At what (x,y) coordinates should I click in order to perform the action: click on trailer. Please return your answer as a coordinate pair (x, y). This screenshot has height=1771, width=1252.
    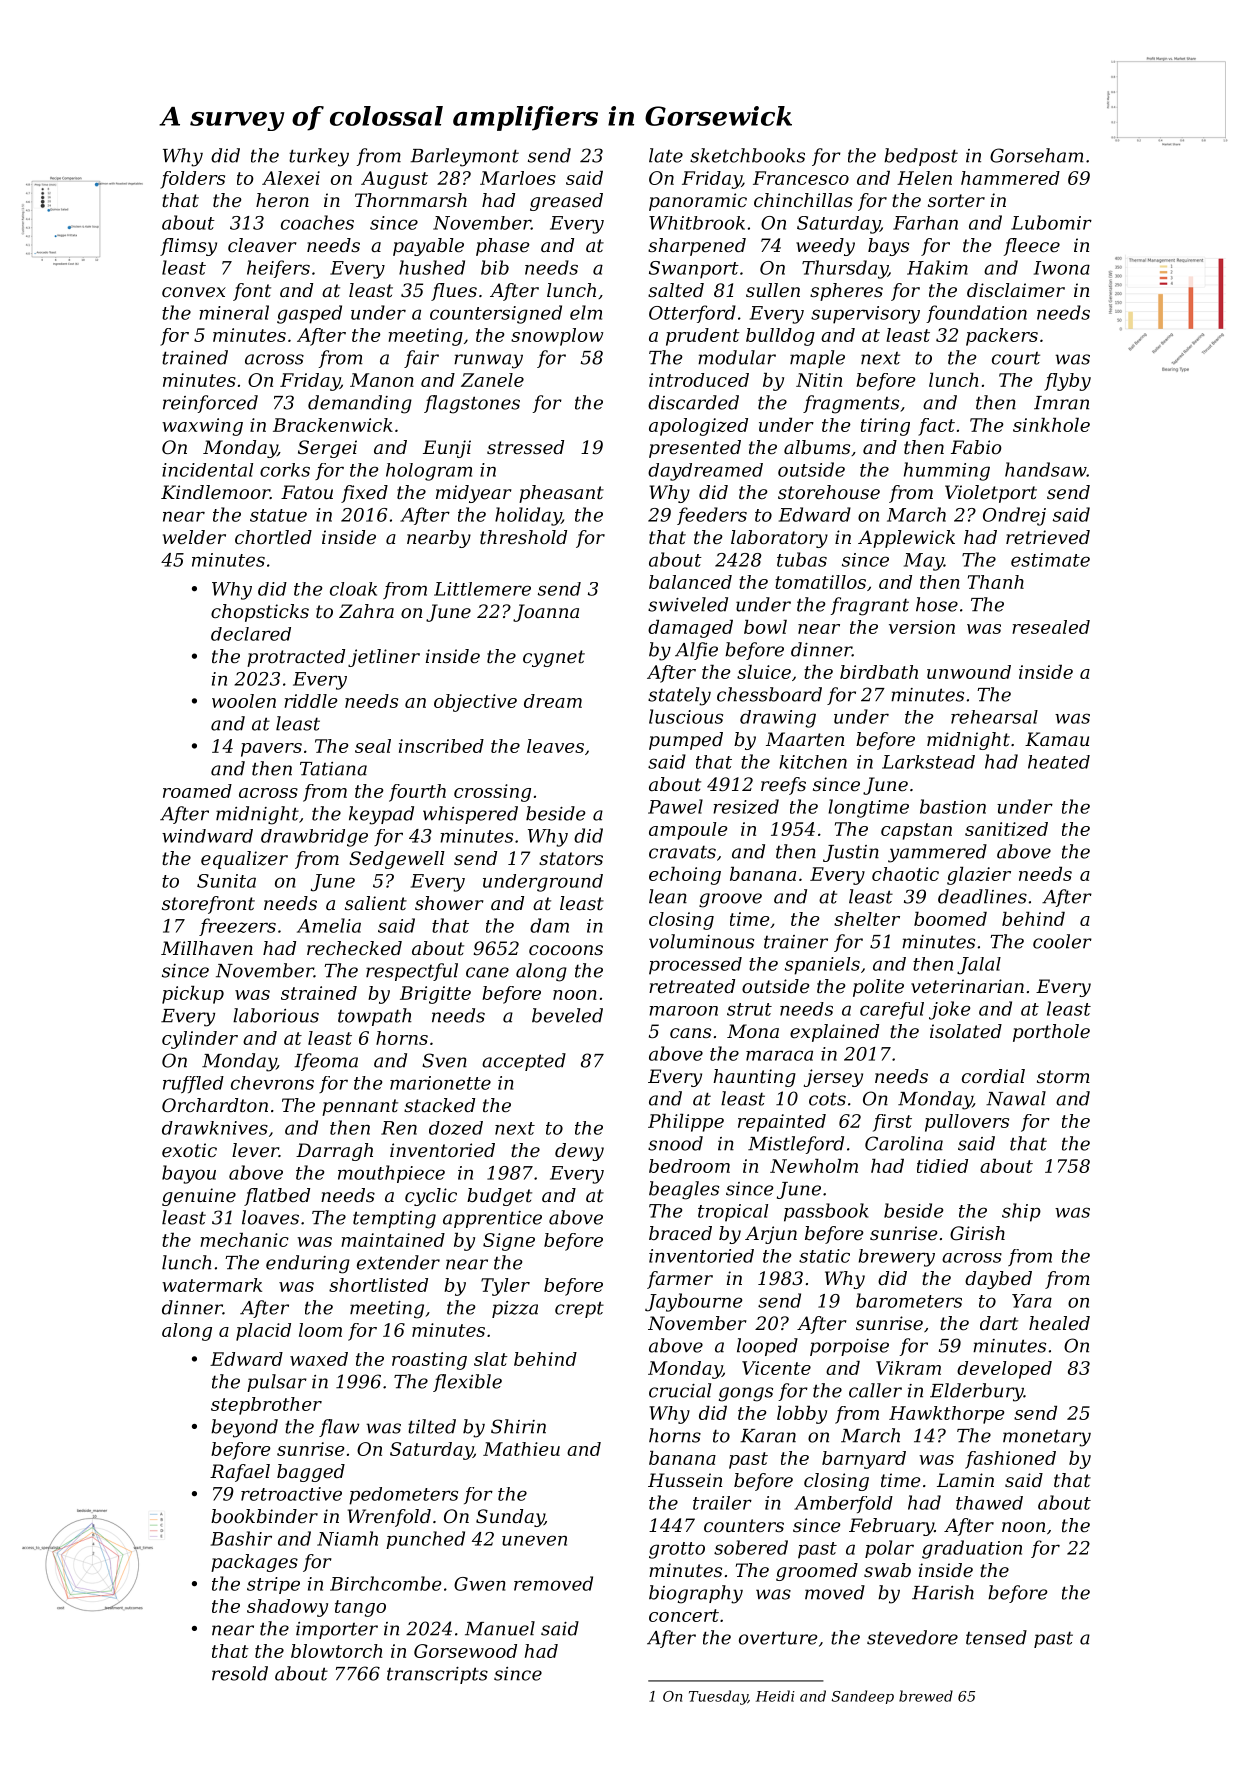
    Looking at the image, I should click on (722, 1503).
